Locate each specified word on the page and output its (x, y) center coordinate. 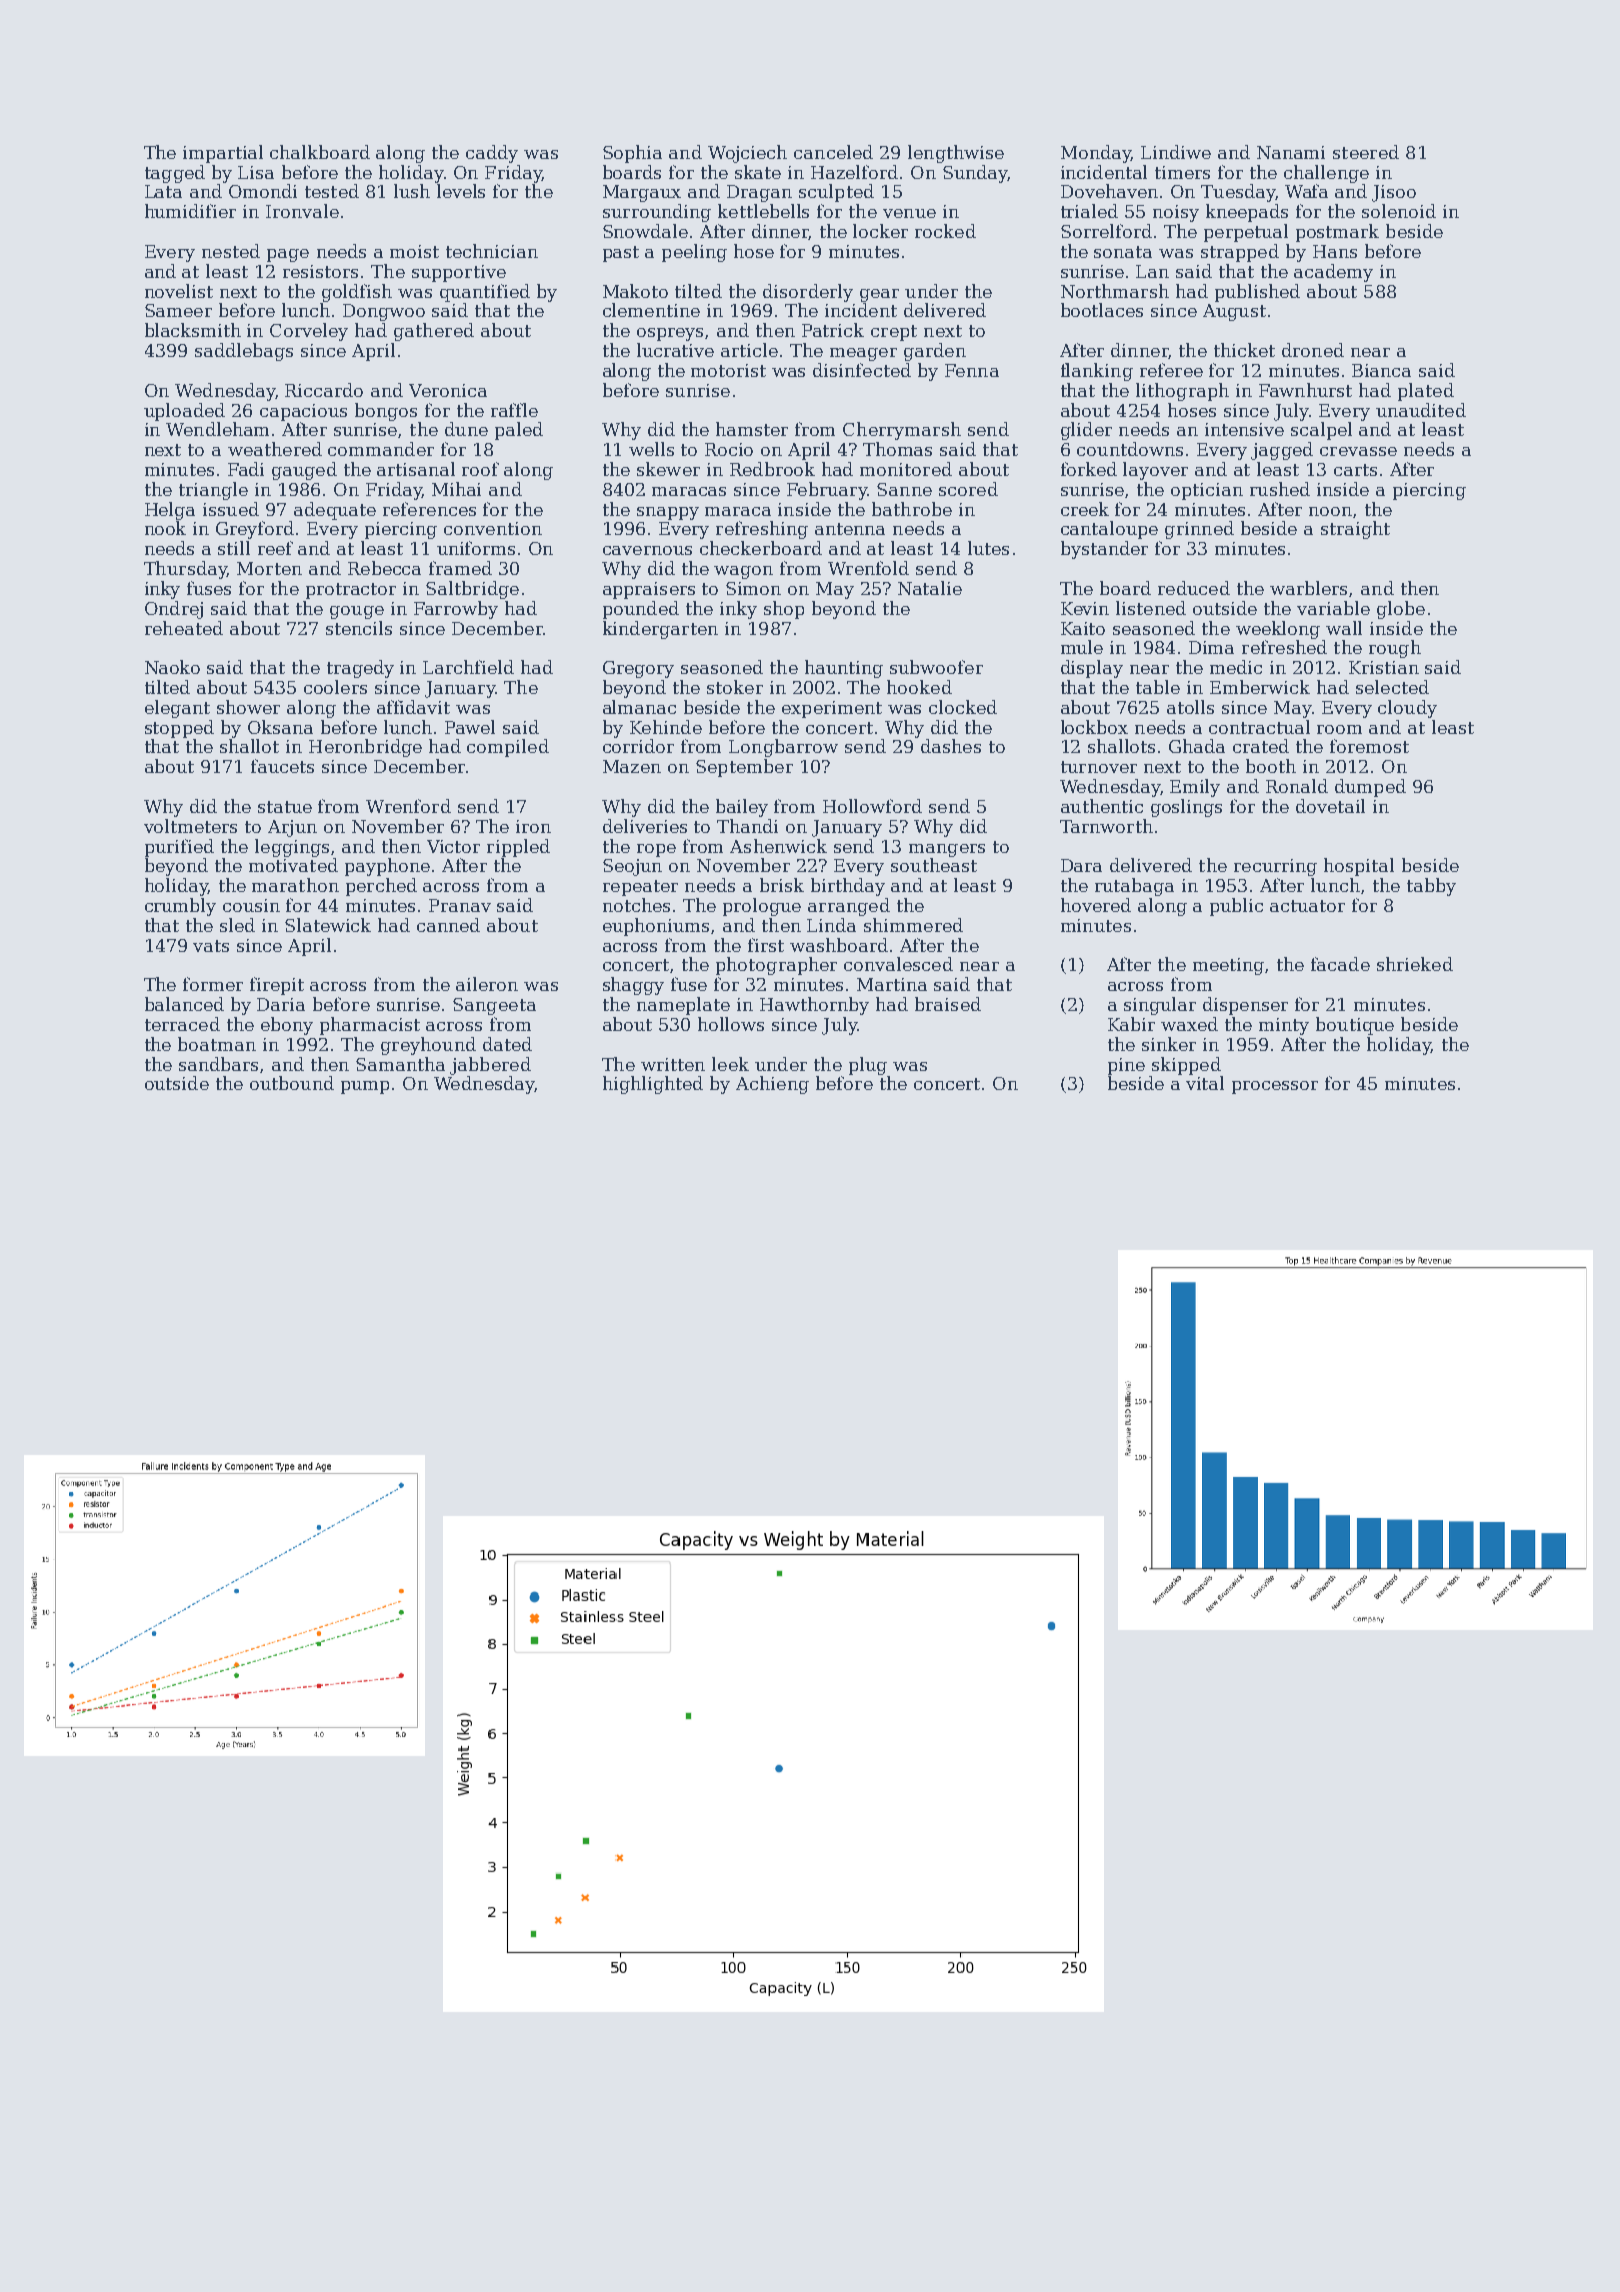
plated (1426, 392)
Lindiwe (1176, 152)
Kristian (1384, 667)
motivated (293, 865)
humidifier (190, 211)
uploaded (184, 412)
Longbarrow (783, 748)
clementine (651, 310)
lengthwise (956, 154)
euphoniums (656, 927)
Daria (281, 1004)
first (766, 945)
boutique (1355, 1026)
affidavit (413, 707)
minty (1284, 1026)
